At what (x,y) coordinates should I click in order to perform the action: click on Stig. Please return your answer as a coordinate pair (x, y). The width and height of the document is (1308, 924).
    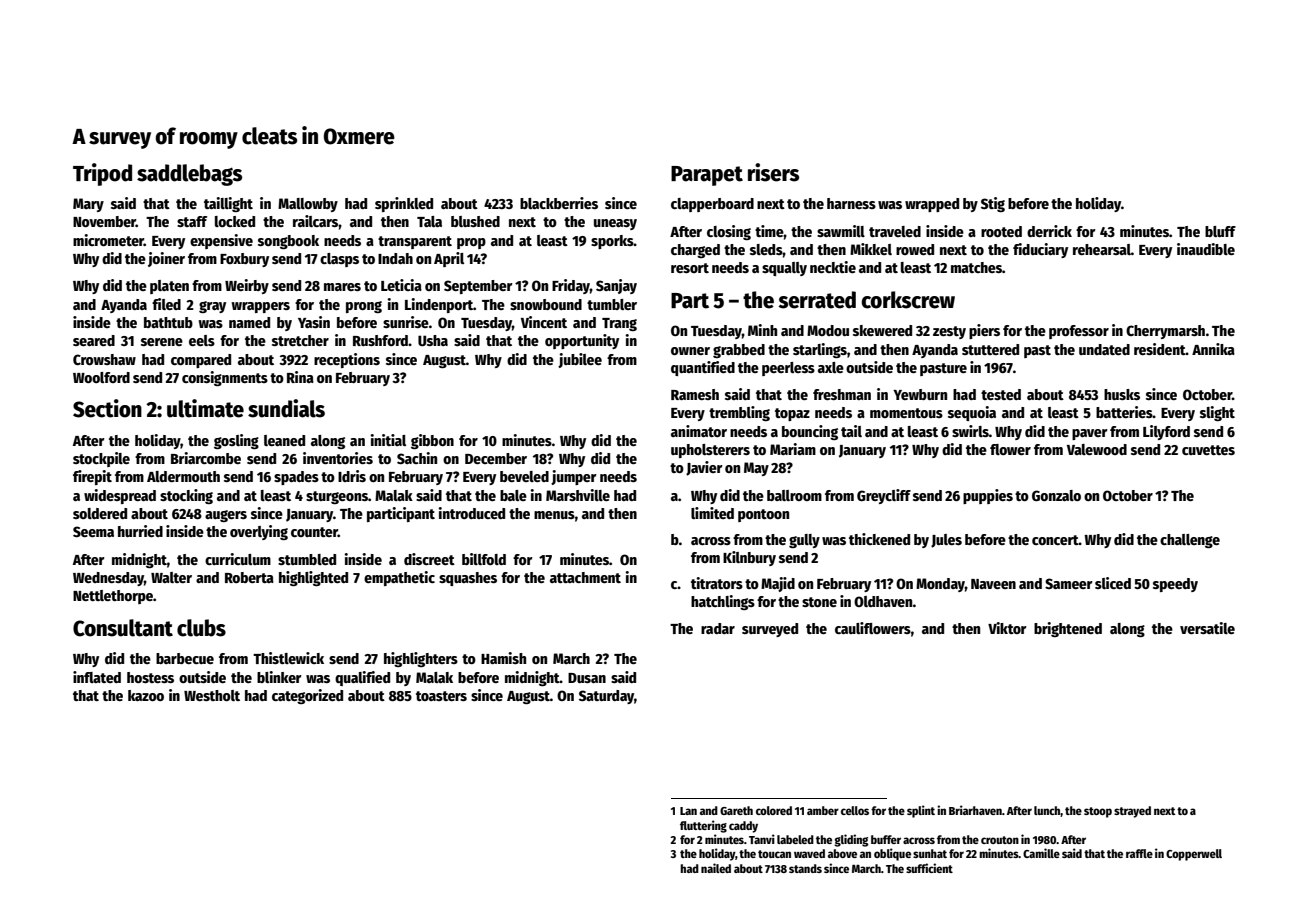
    Looking at the image, I should click on (993, 204).
